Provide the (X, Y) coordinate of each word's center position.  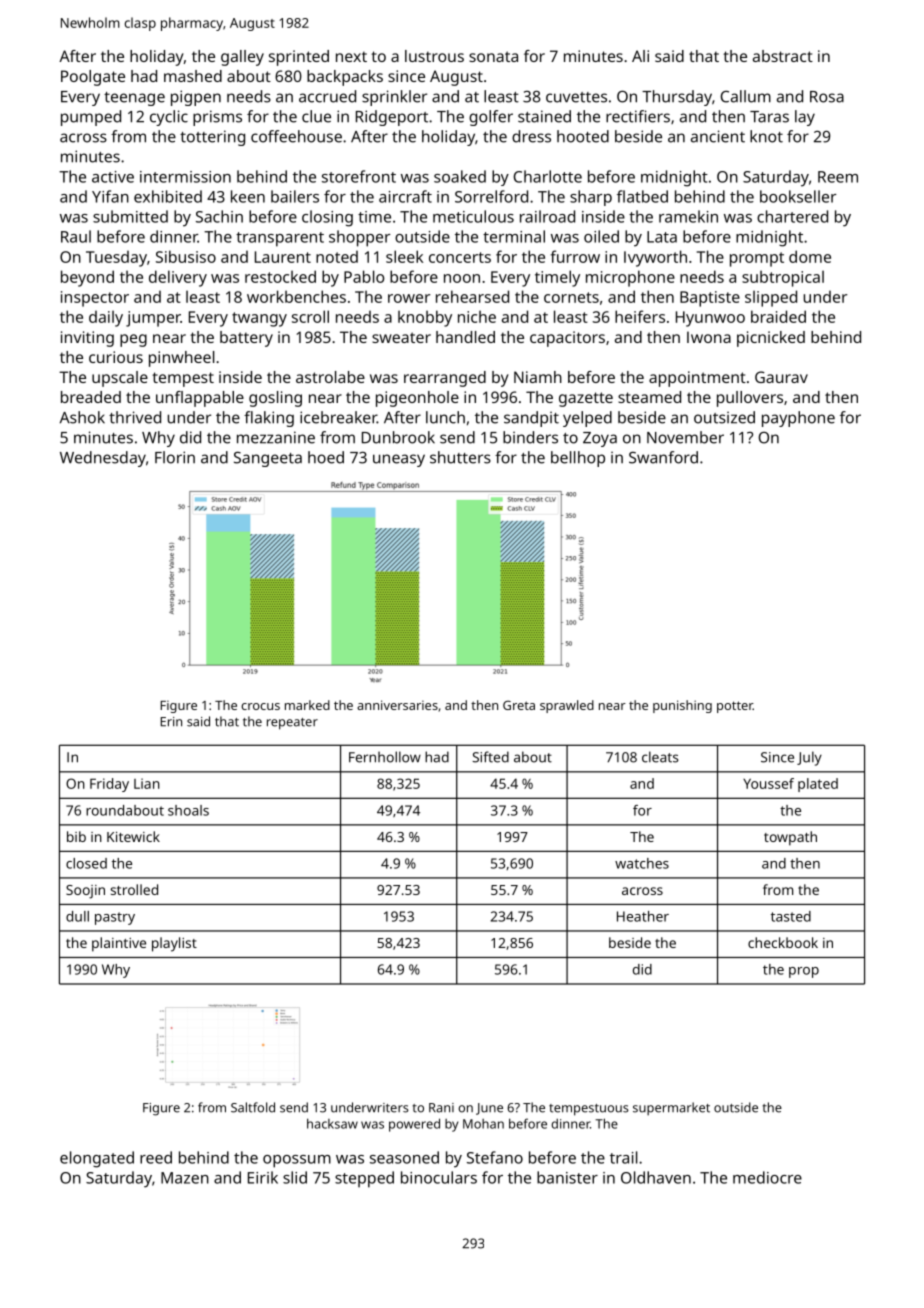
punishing (682, 706)
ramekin (688, 216)
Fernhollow (385, 757)
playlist (174, 944)
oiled (601, 236)
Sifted (490, 757)
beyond (87, 278)
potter (735, 707)
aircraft (405, 196)
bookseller (798, 196)
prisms (217, 118)
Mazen (185, 1178)
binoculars (439, 1177)
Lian (147, 783)
